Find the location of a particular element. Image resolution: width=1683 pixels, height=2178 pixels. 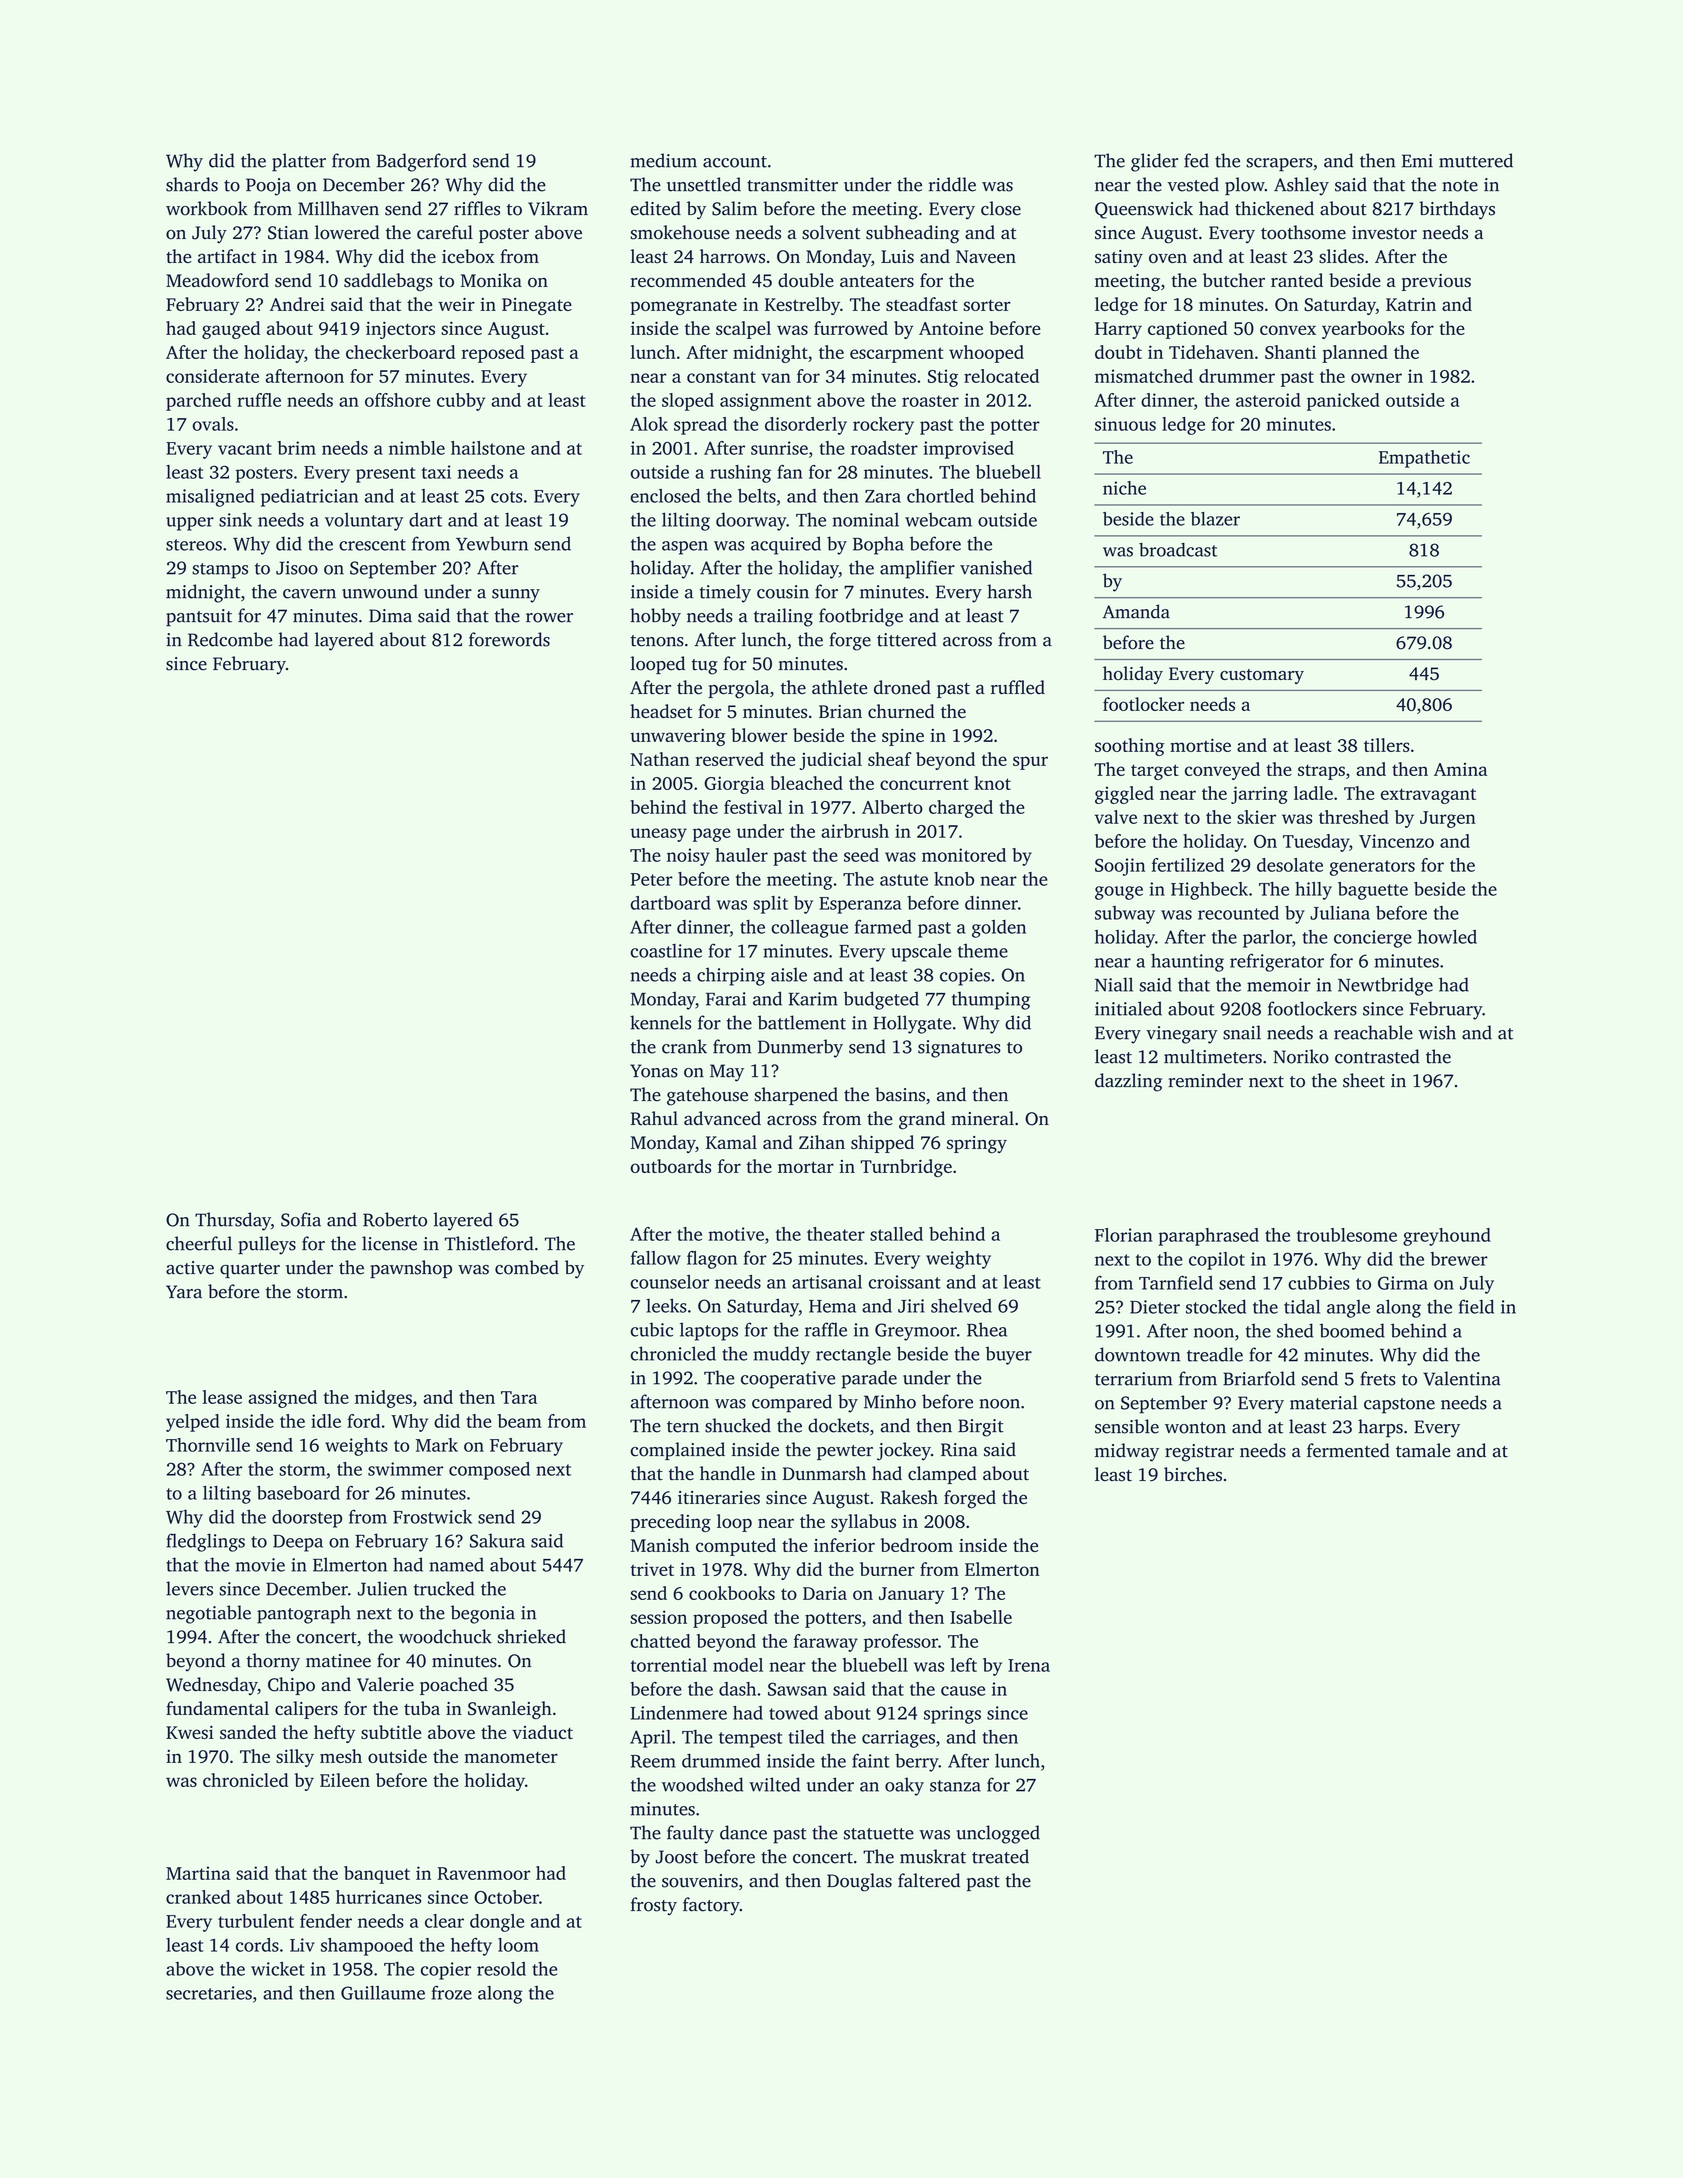

factory is located at coordinates (711, 1906).
